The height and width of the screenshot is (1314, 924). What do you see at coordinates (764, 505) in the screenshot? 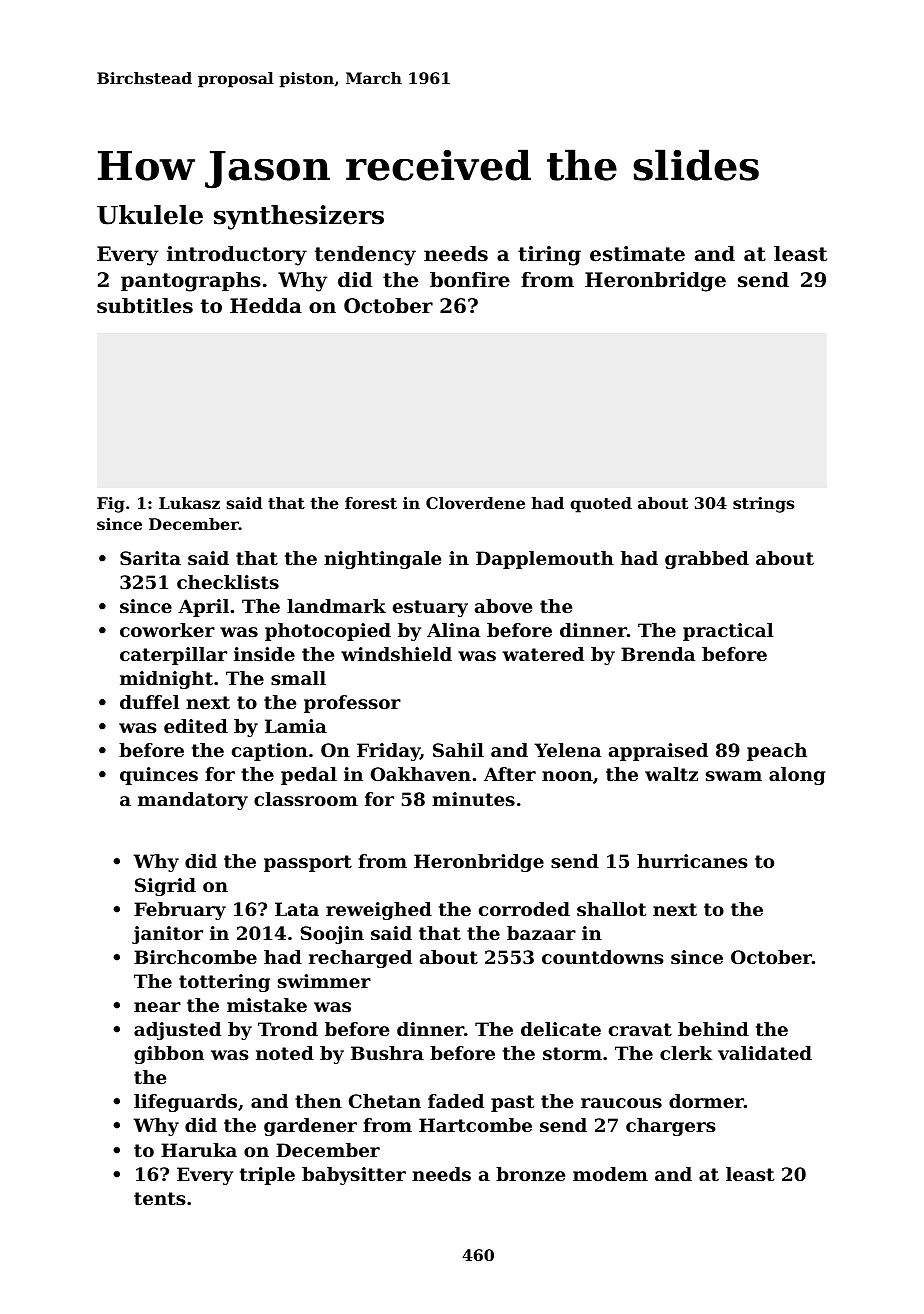
I see `strings` at bounding box center [764, 505].
